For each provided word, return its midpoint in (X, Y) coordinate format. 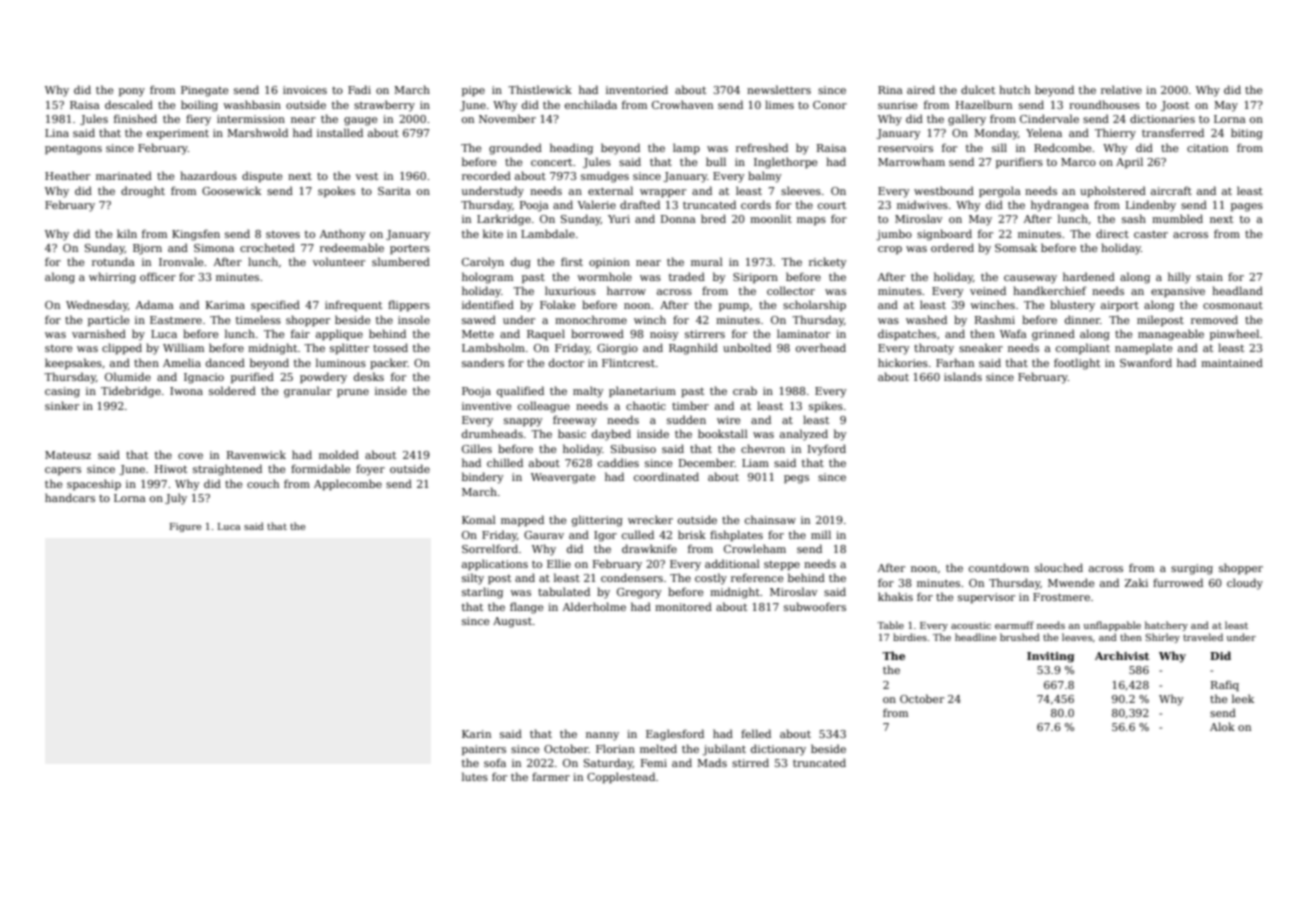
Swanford (1146, 362)
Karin (476, 734)
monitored (683, 606)
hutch (1014, 89)
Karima (225, 305)
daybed (611, 435)
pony (132, 92)
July (176, 499)
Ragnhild (693, 349)
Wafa (1013, 333)
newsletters (779, 89)
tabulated (564, 591)
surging (1192, 569)
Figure (185, 527)
